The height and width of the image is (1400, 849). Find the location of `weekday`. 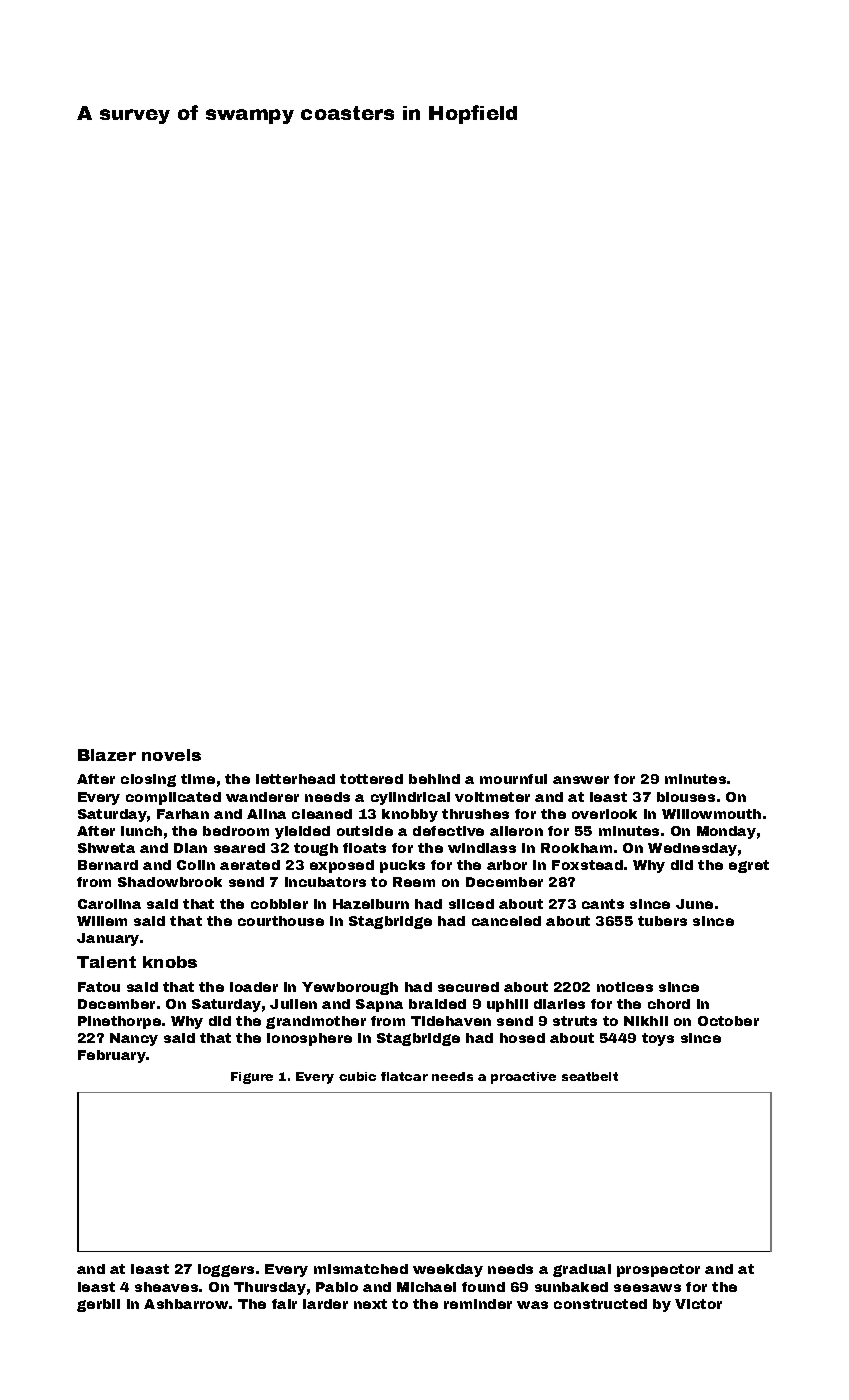

weekday is located at coordinates (448, 1270).
